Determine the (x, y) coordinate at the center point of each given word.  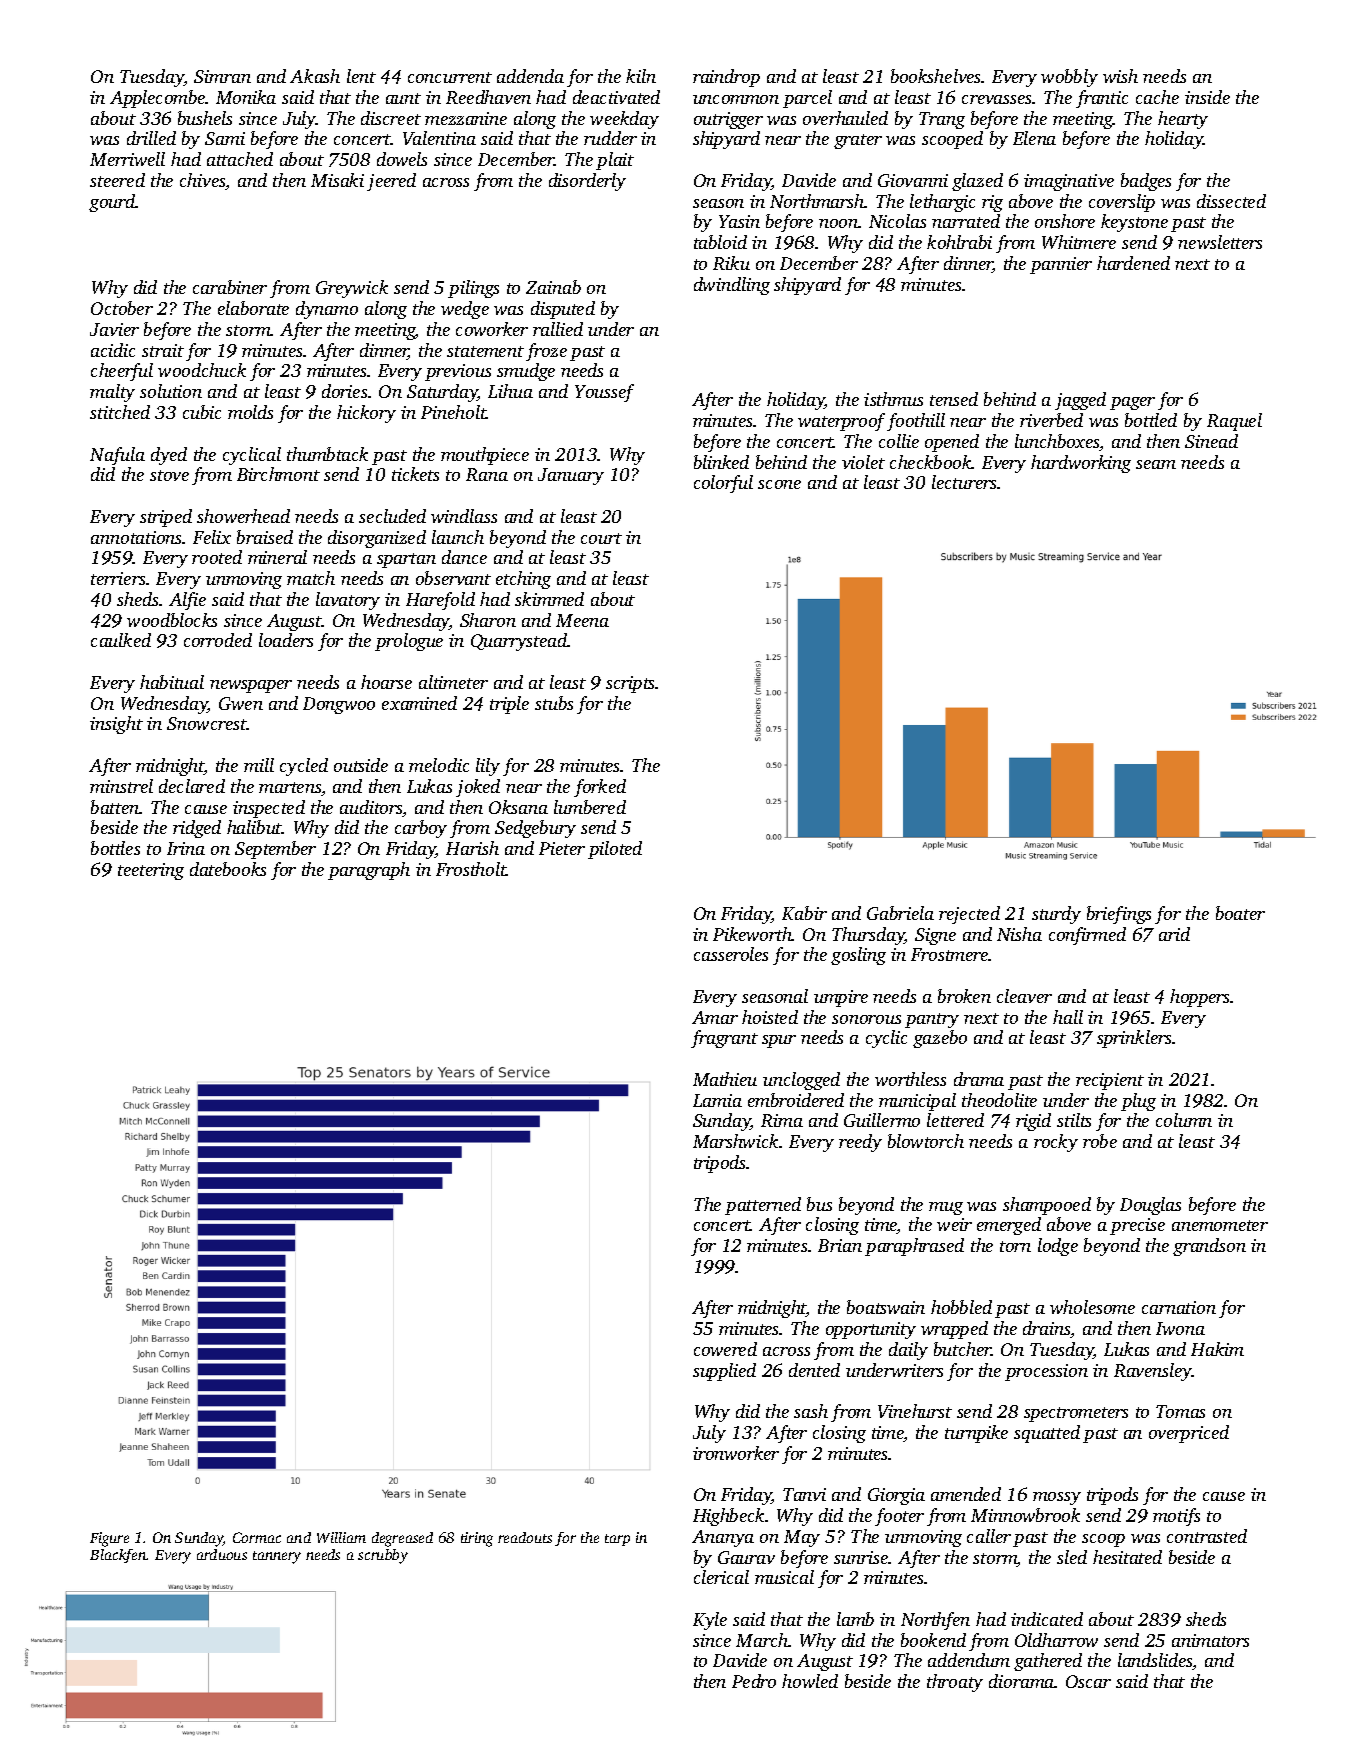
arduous (222, 1554)
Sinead (1211, 441)
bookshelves (936, 76)
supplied (724, 1372)
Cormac (257, 1537)
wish (1120, 76)
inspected (269, 809)
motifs (1176, 1517)
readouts (525, 1537)
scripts (631, 684)
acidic (113, 350)
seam (1156, 464)
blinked (721, 462)
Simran (222, 76)
